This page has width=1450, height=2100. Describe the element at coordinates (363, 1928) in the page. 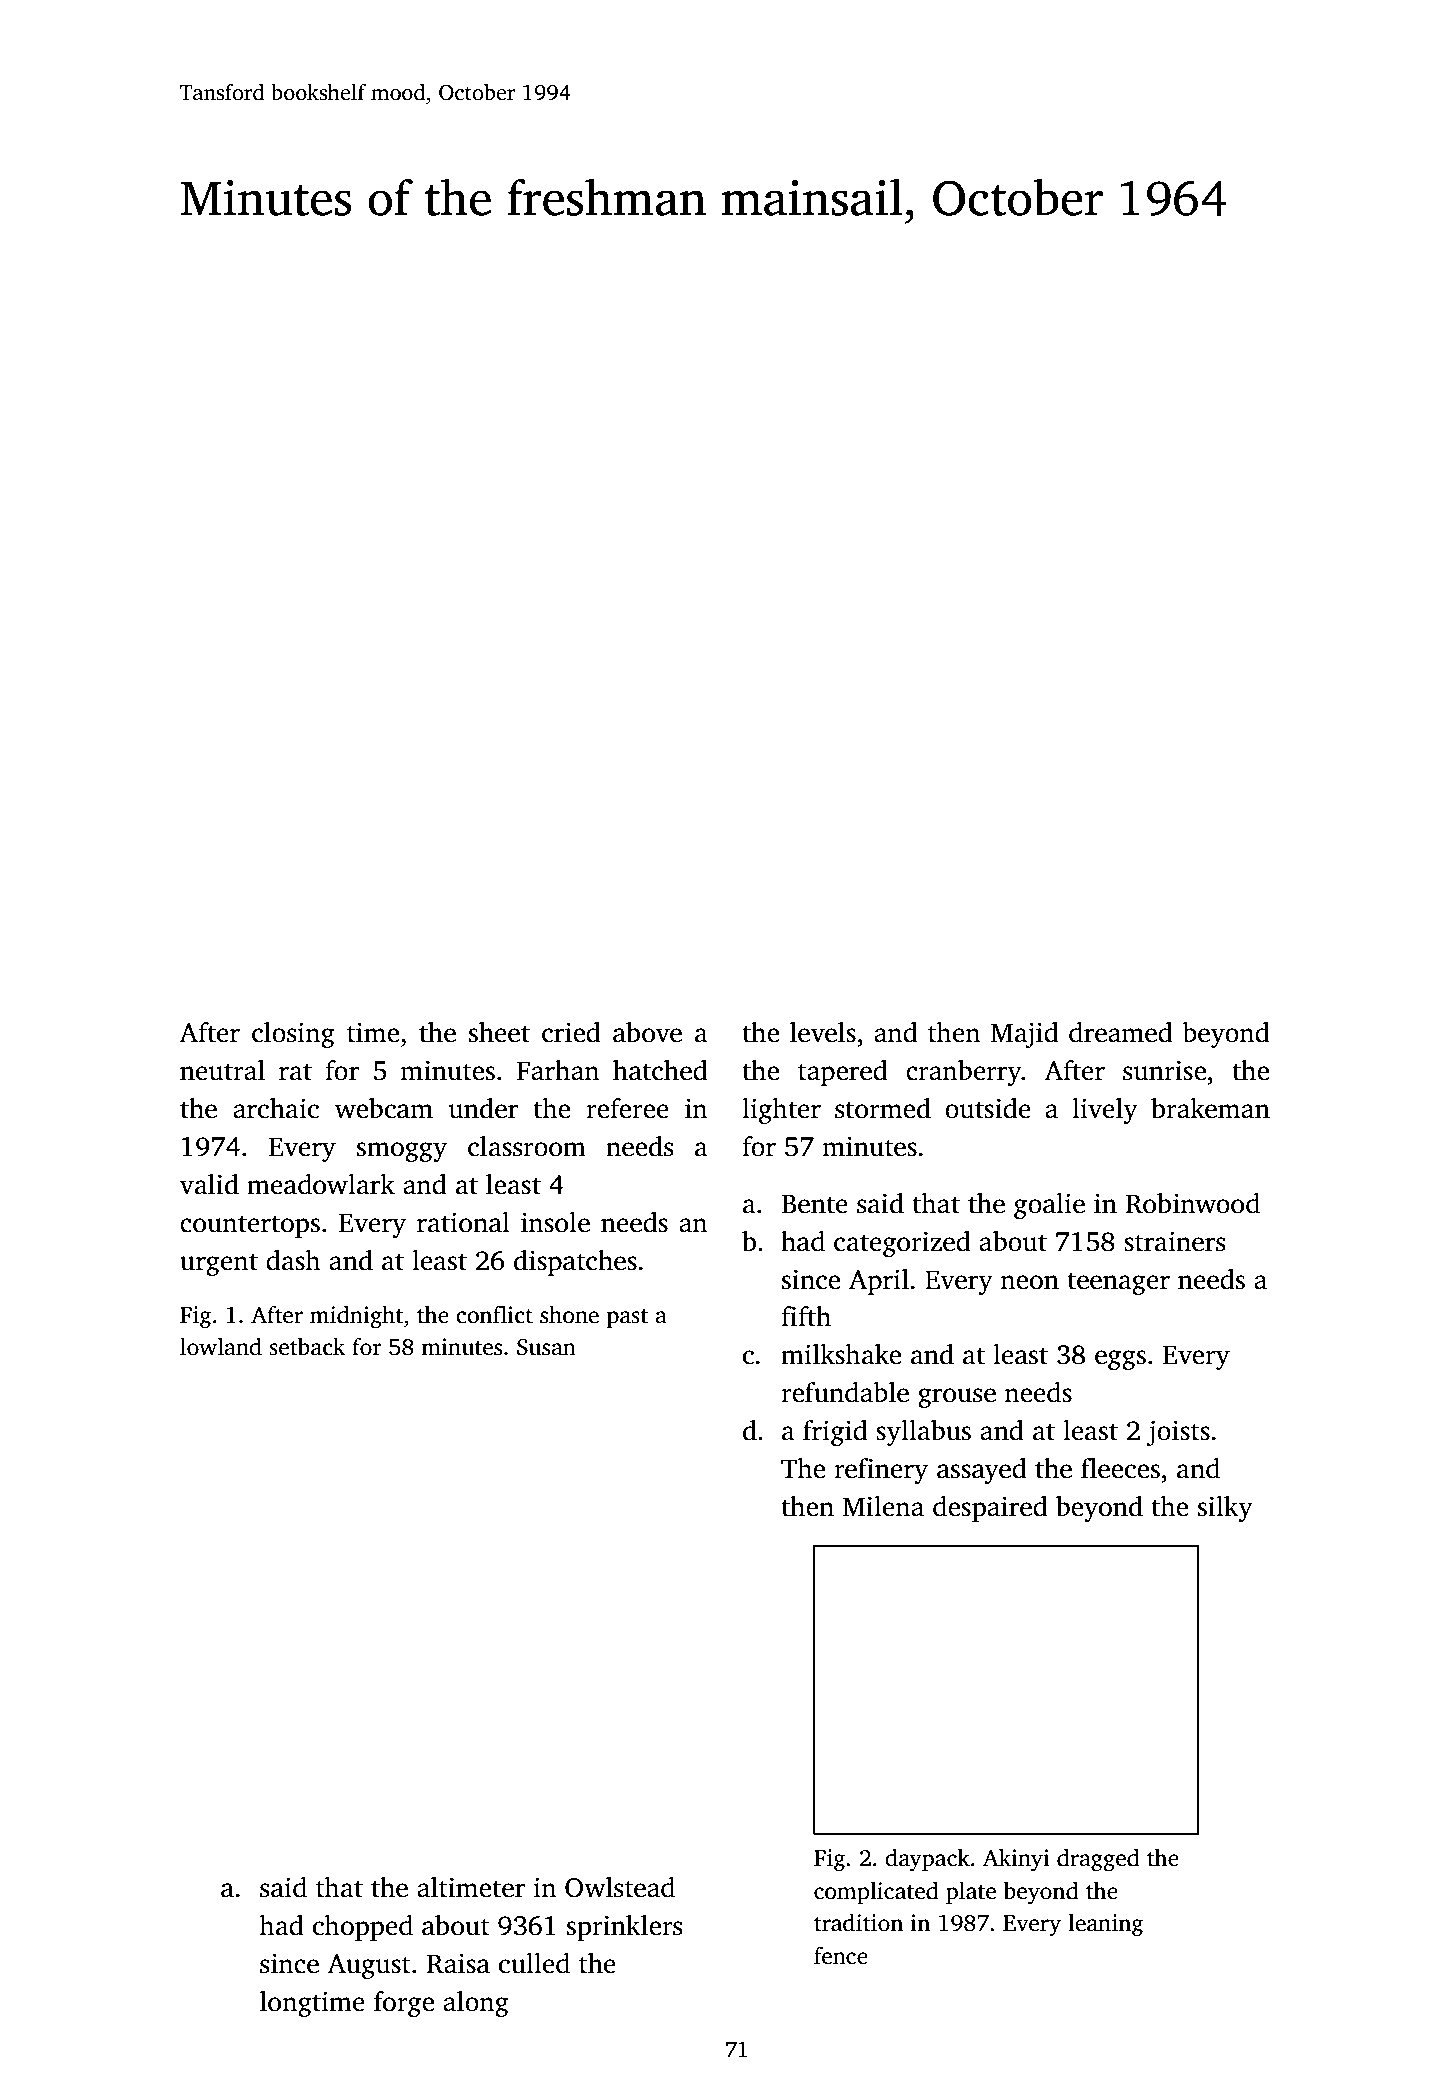

I see `chopped` at that location.
